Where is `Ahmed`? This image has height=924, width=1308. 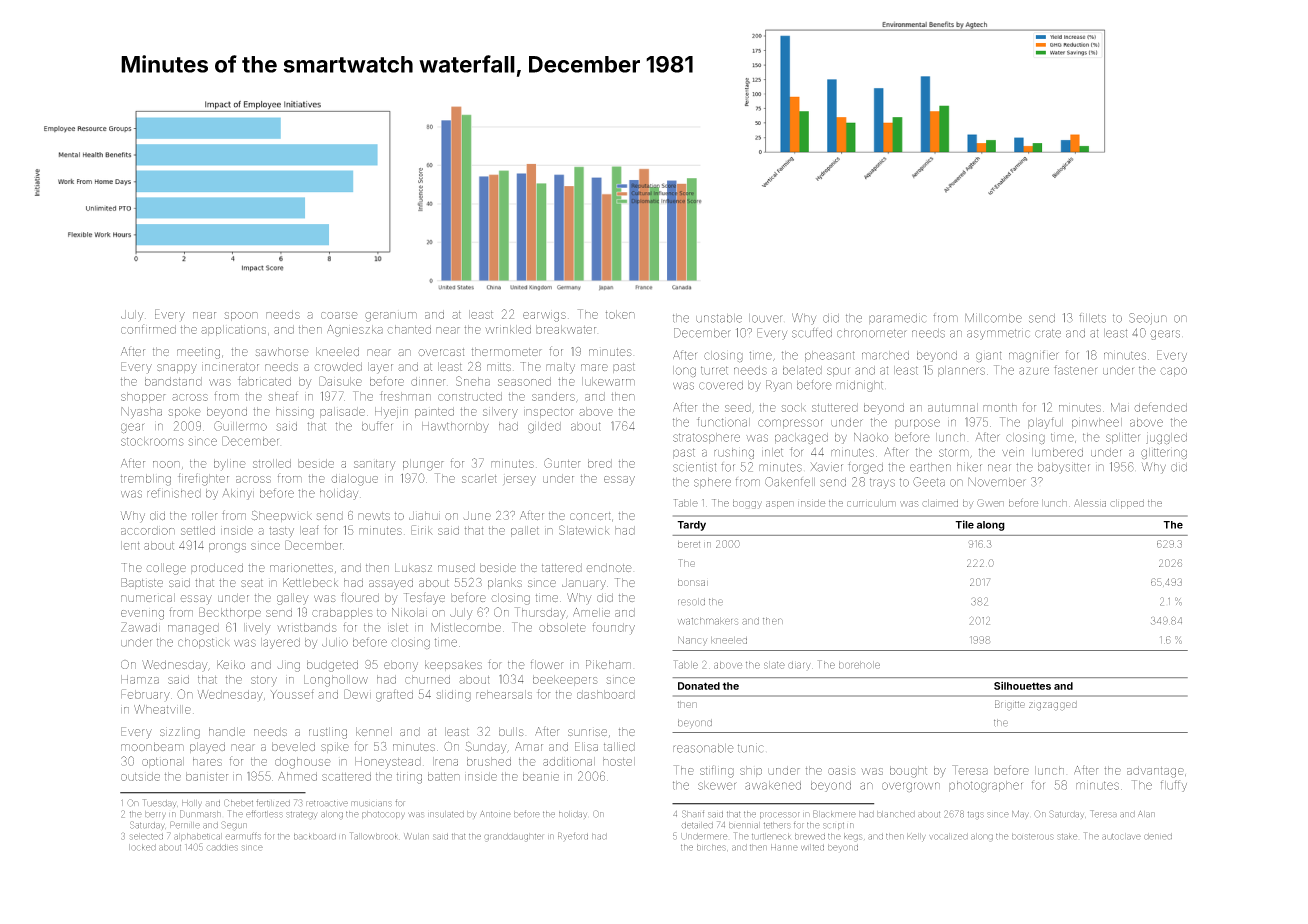
Ahmed is located at coordinates (297, 776).
